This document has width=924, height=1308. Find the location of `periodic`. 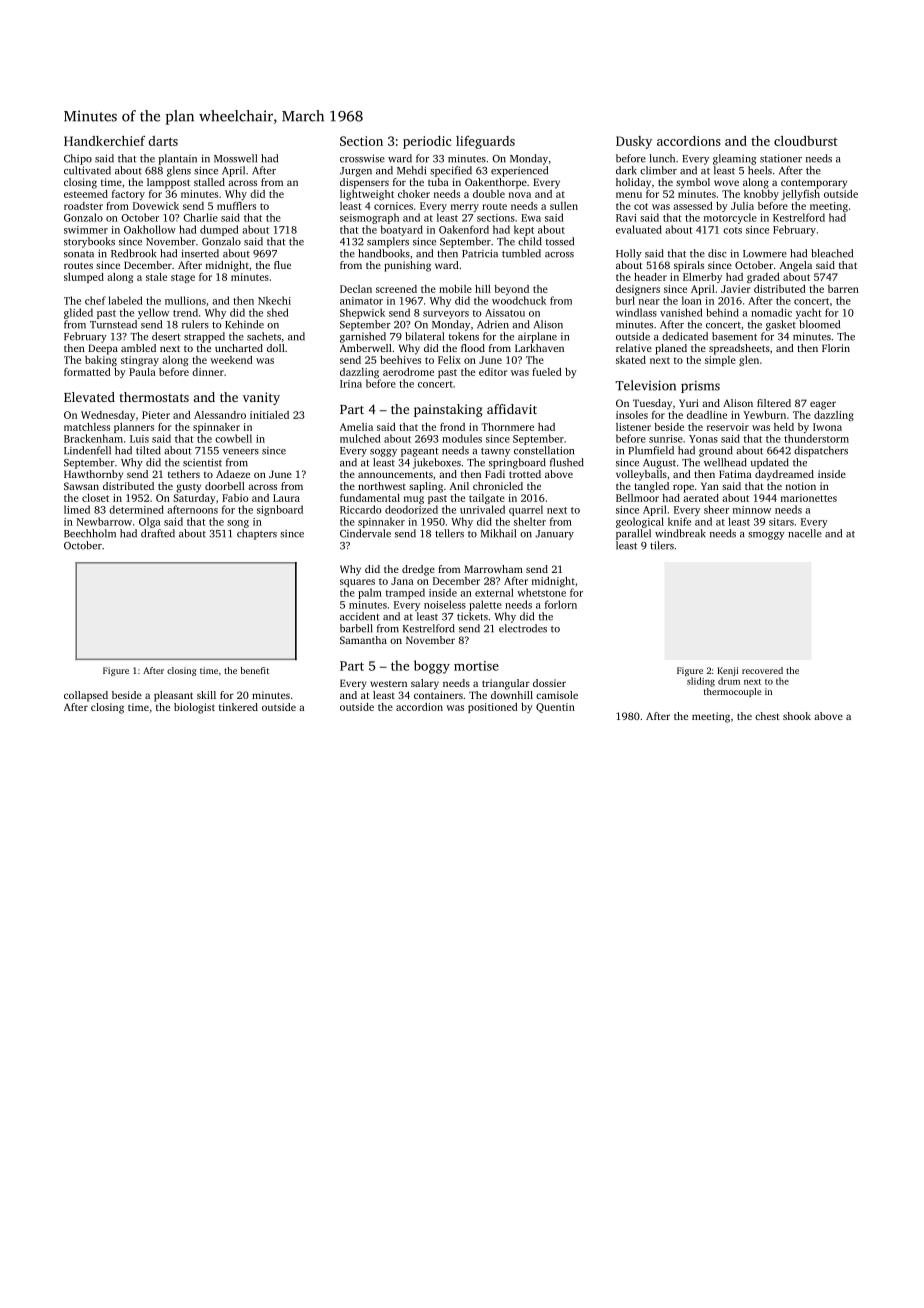

periodic is located at coordinates (427, 142).
